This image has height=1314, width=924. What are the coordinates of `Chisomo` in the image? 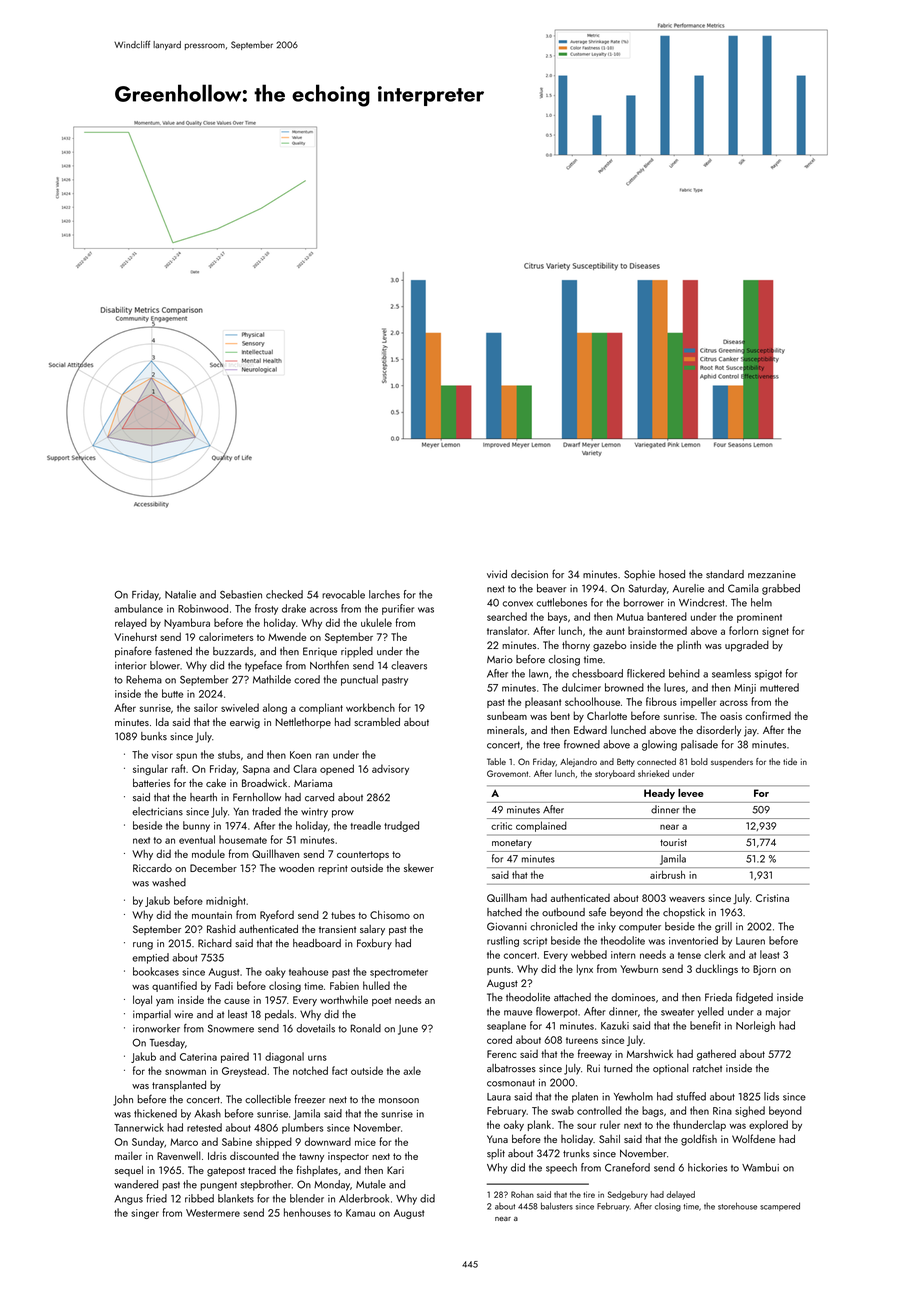 It's located at (390, 914).
